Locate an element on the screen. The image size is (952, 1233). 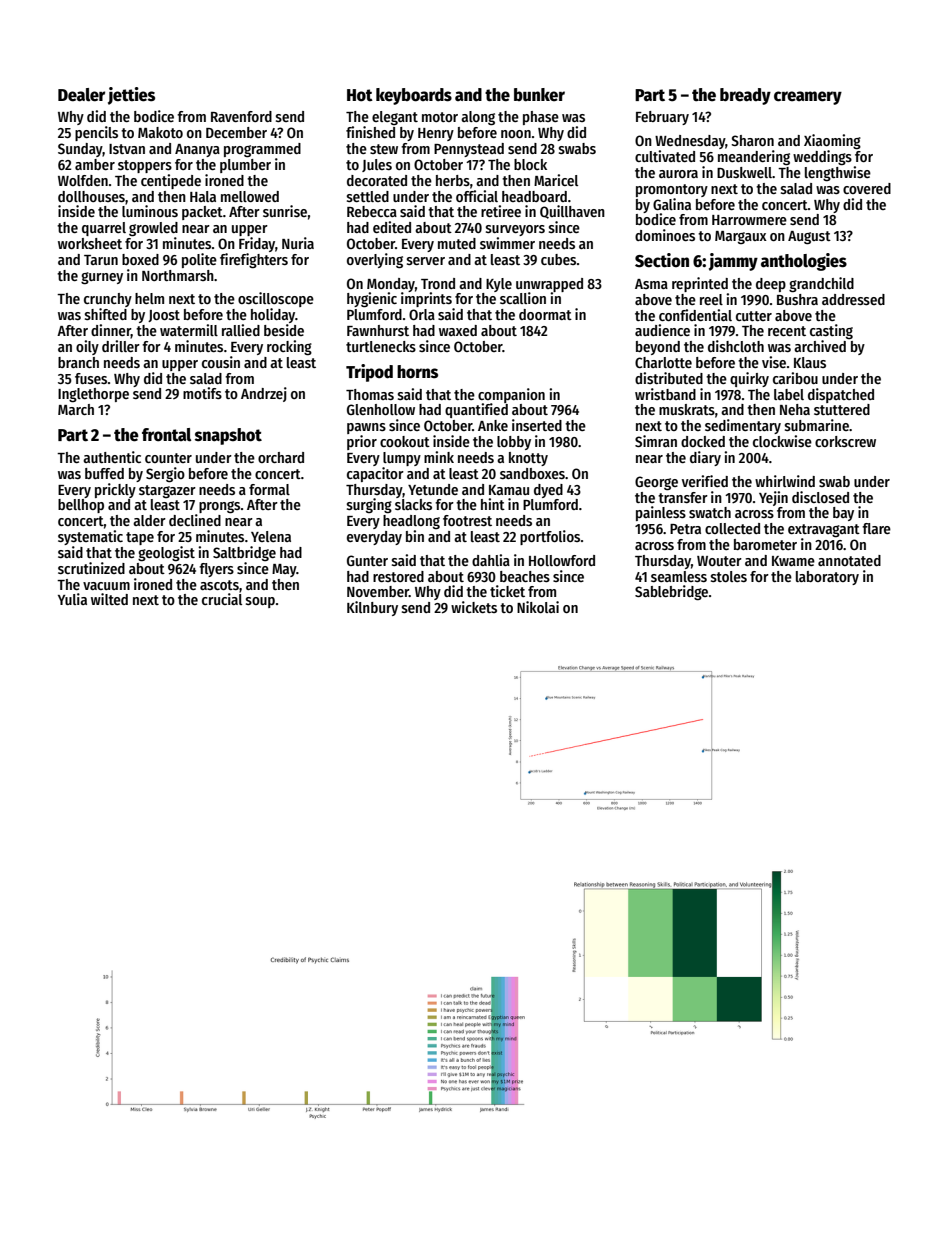
Northmarsh is located at coordinates (178, 275).
